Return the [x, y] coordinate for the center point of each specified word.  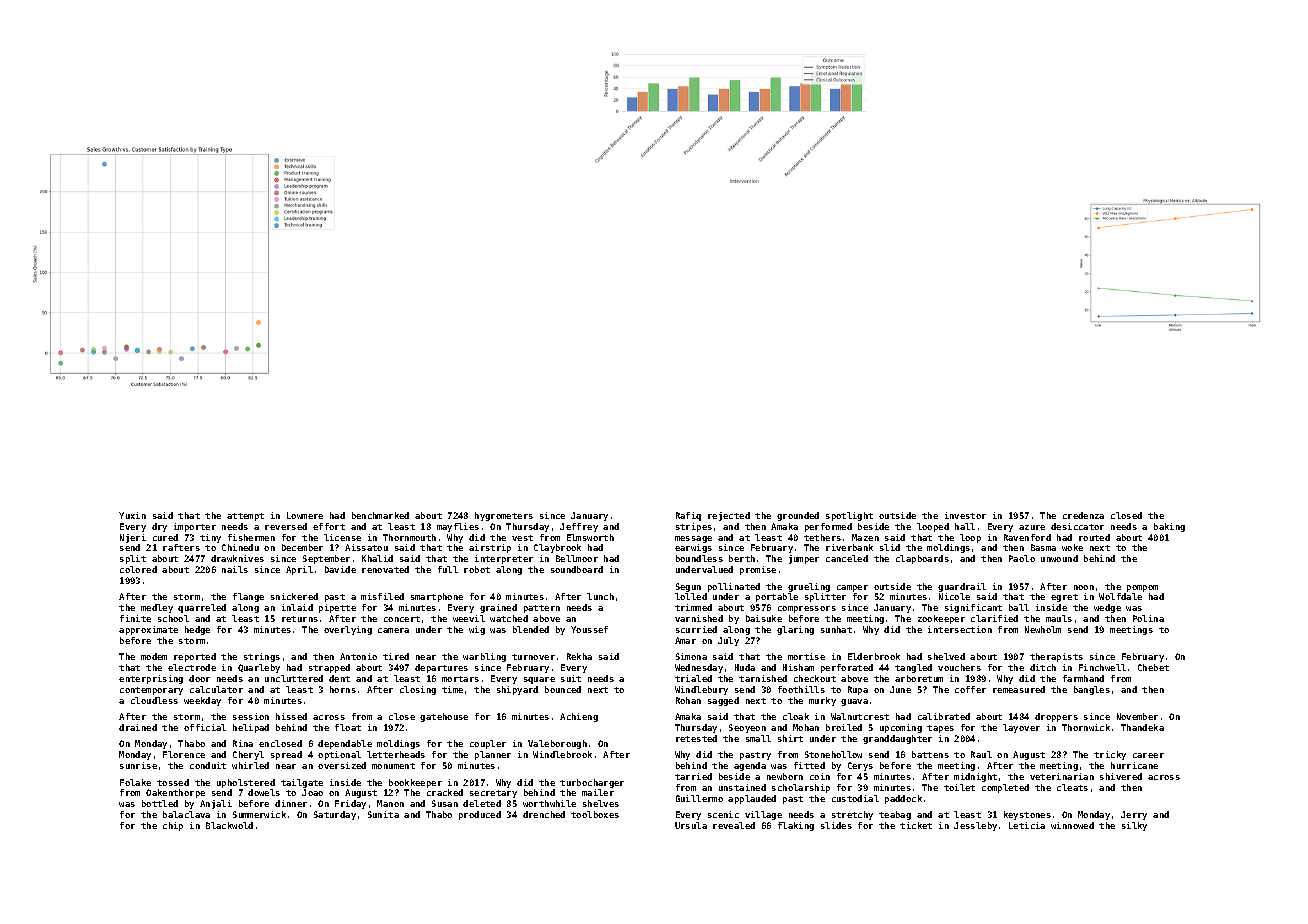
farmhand [1083, 678]
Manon [390, 803]
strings [262, 657]
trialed [693, 678]
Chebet [1153, 667]
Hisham [798, 667]
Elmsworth [590, 537]
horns [343, 689]
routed [1094, 537]
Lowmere [305, 515]
